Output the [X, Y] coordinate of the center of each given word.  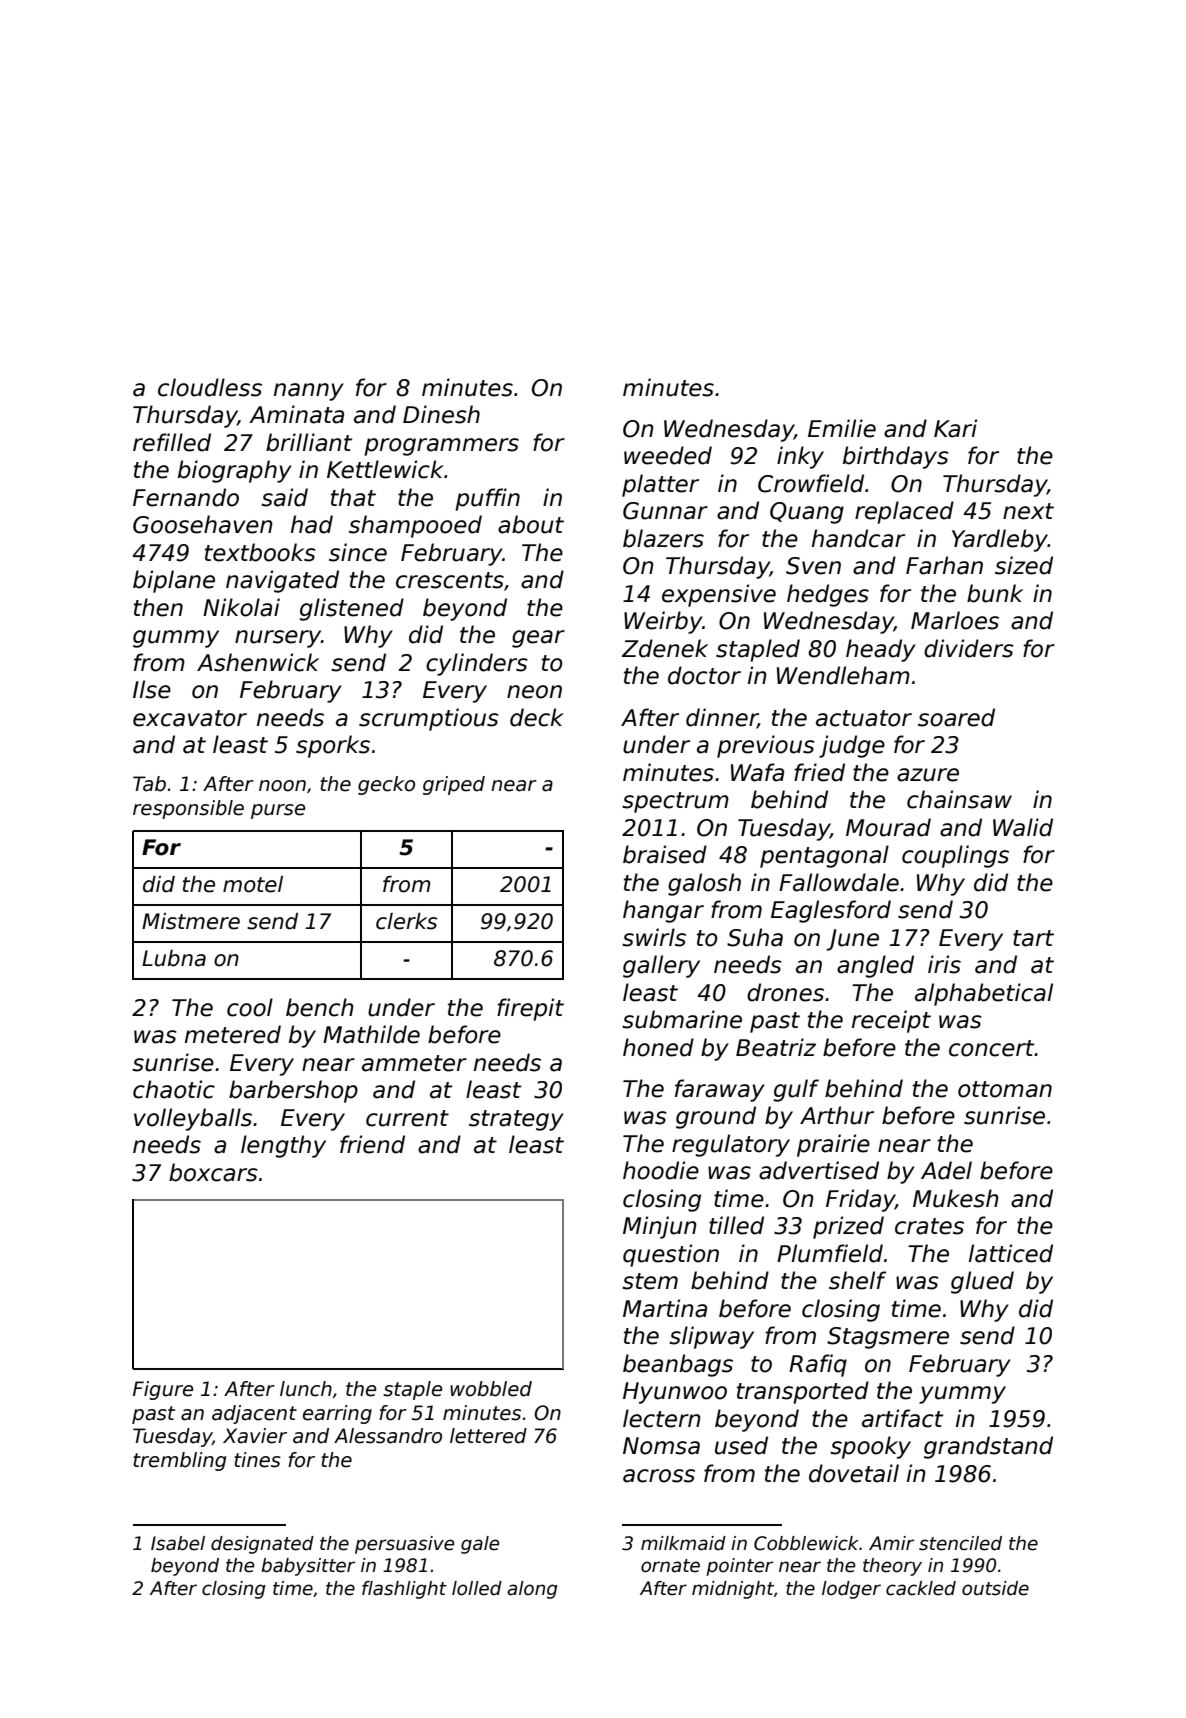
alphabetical [984, 994]
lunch [306, 1389]
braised [665, 854]
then [158, 607]
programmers [441, 447]
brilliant [309, 442]
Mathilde [371, 1034]
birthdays [896, 457]
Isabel [178, 1543]
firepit [530, 1009]
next [1028, 511]
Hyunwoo [675, 1393]
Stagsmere [888, 1338]
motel [253, 884]
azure [928, 775]
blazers [663, 538]
